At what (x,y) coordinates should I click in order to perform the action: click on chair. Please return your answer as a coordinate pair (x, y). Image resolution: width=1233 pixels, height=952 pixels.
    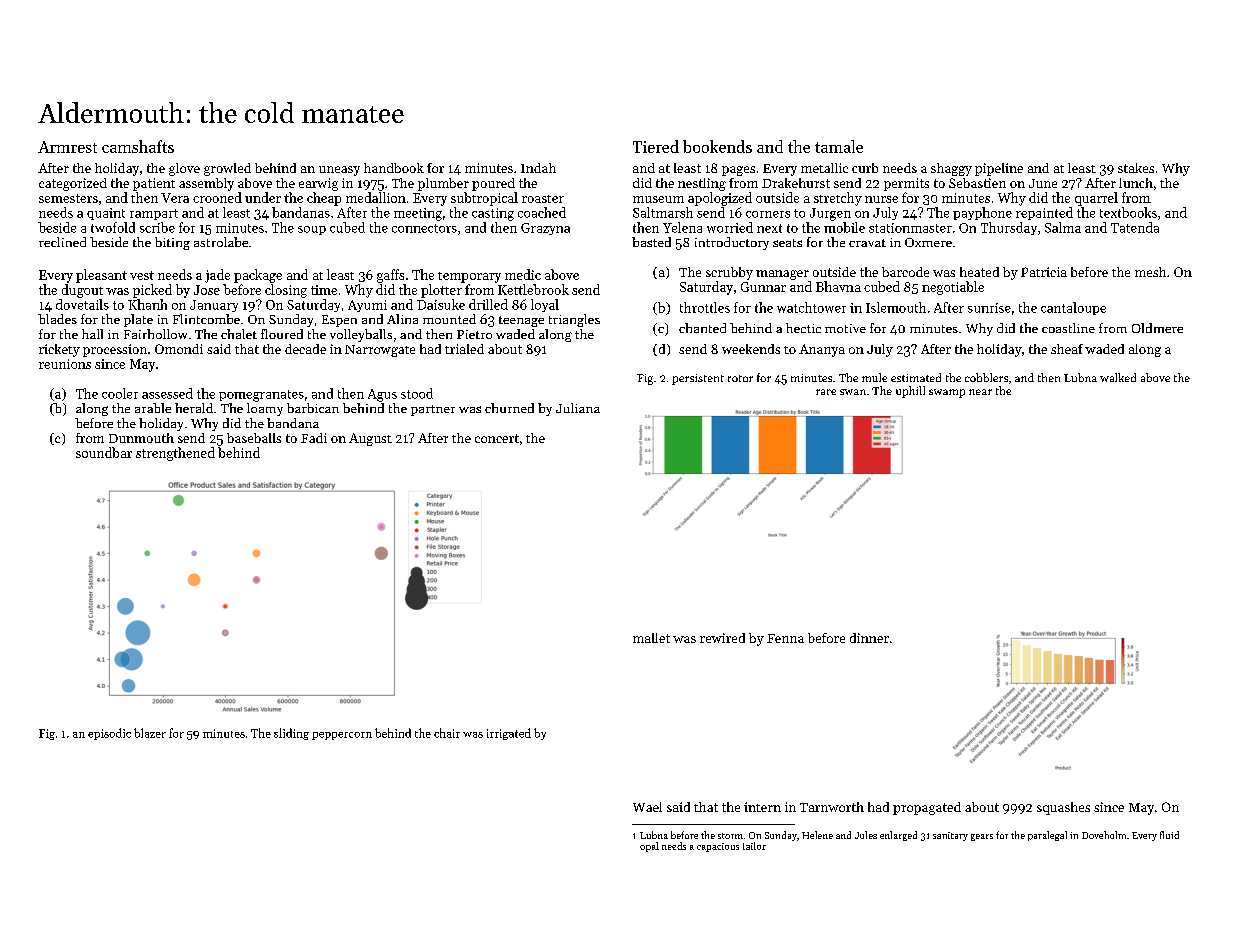
    Looking at the image, I should click on (447, 733).
